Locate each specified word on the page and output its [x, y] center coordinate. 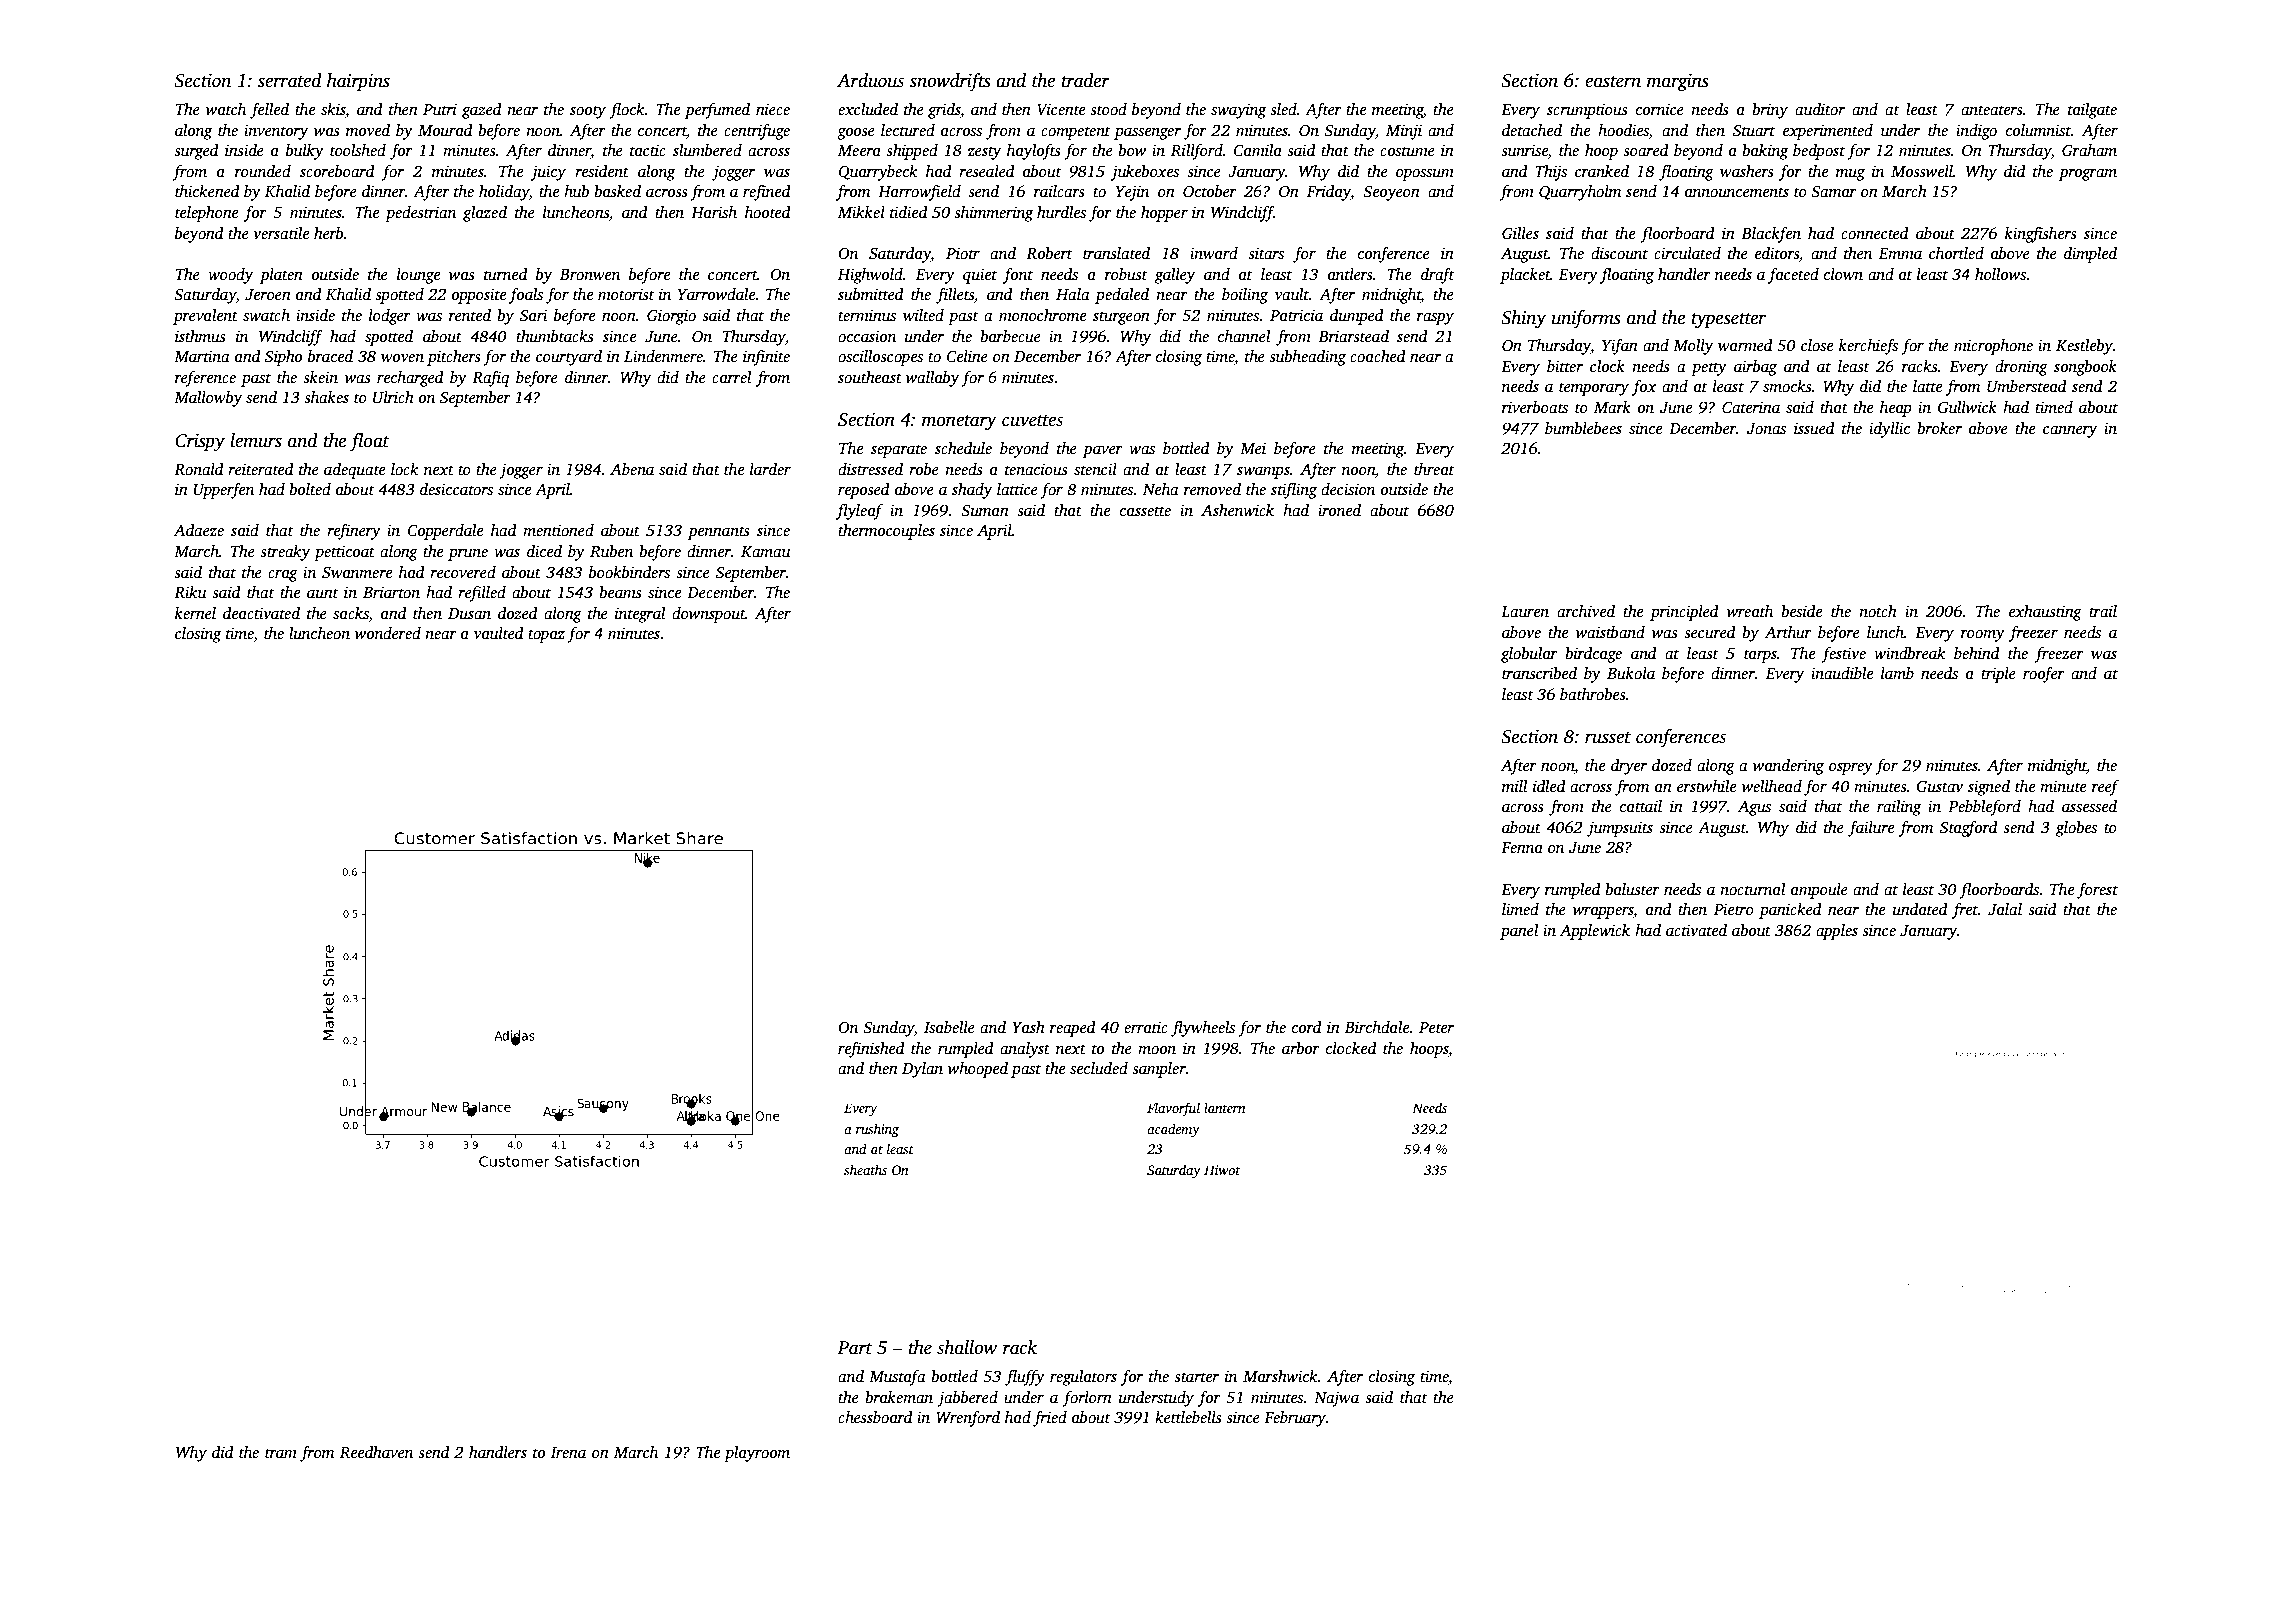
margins [1678, 82]
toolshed [358, 150]
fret [1965, 911]
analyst [1025, 1050]
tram [281, 1453]
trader [1086, 80]
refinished [871, 1050]
